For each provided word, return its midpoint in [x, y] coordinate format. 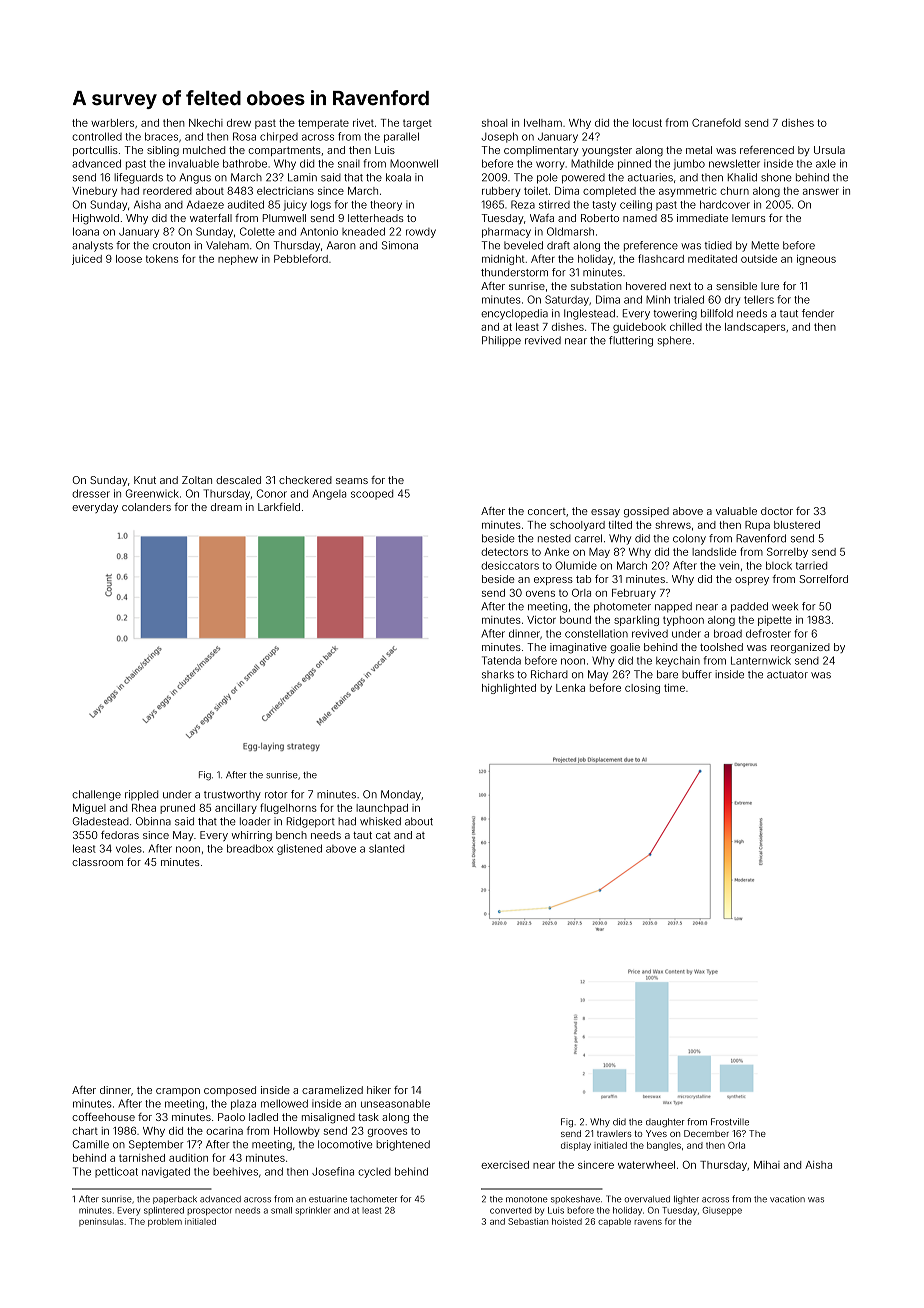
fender [818, 313]
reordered [167, 191]
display [576, 1146]
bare [667, 674]
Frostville [730, 1122]
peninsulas [101, 1222]
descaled [238, 480]
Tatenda [501, 660]
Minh [658, 299]
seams [352, 481]
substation [596, 286]
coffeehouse [103, 1116]
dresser [91, 493]
